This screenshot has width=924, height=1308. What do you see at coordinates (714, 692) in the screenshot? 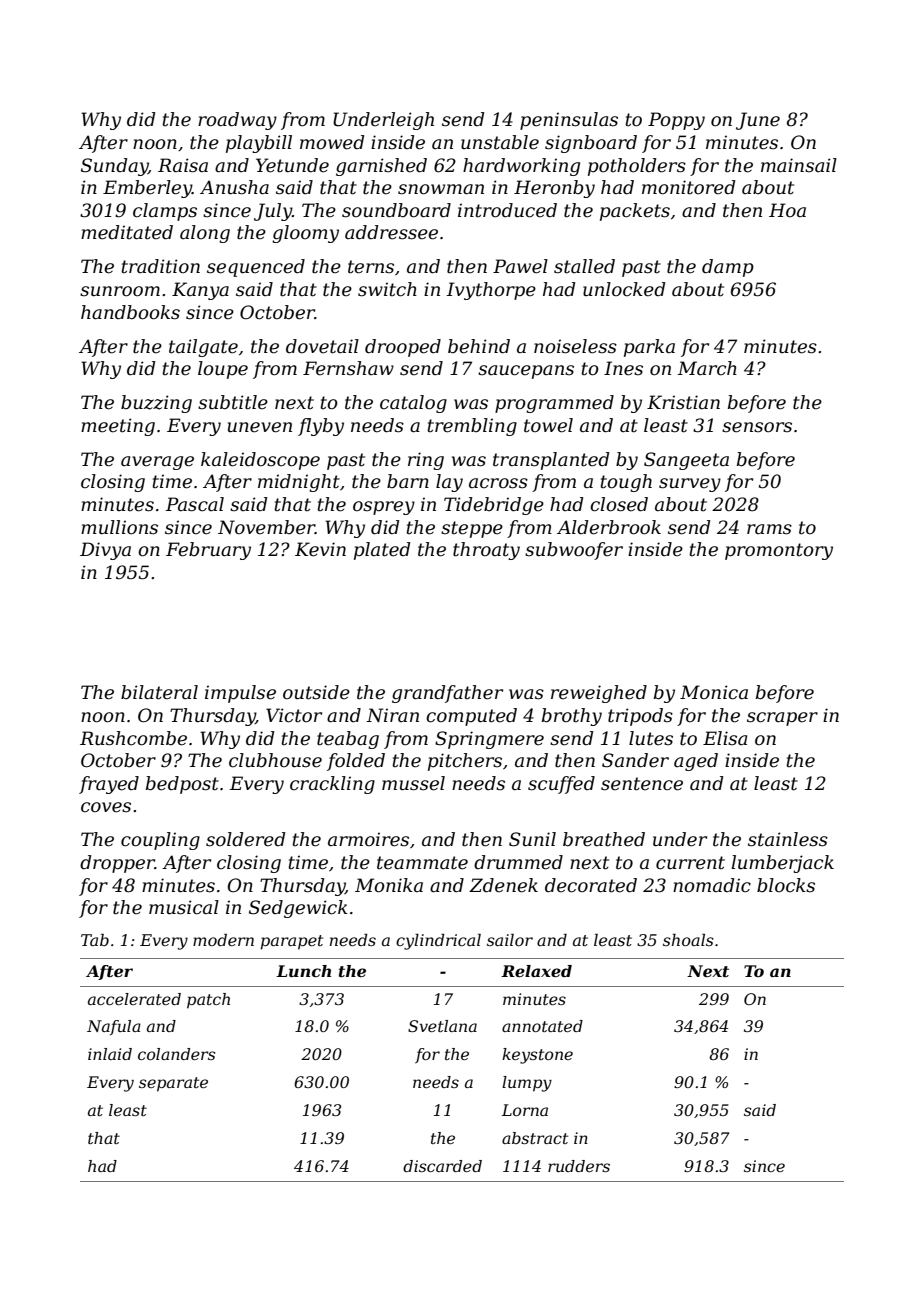
I see `Monica` at bounding box center [714, 692].
